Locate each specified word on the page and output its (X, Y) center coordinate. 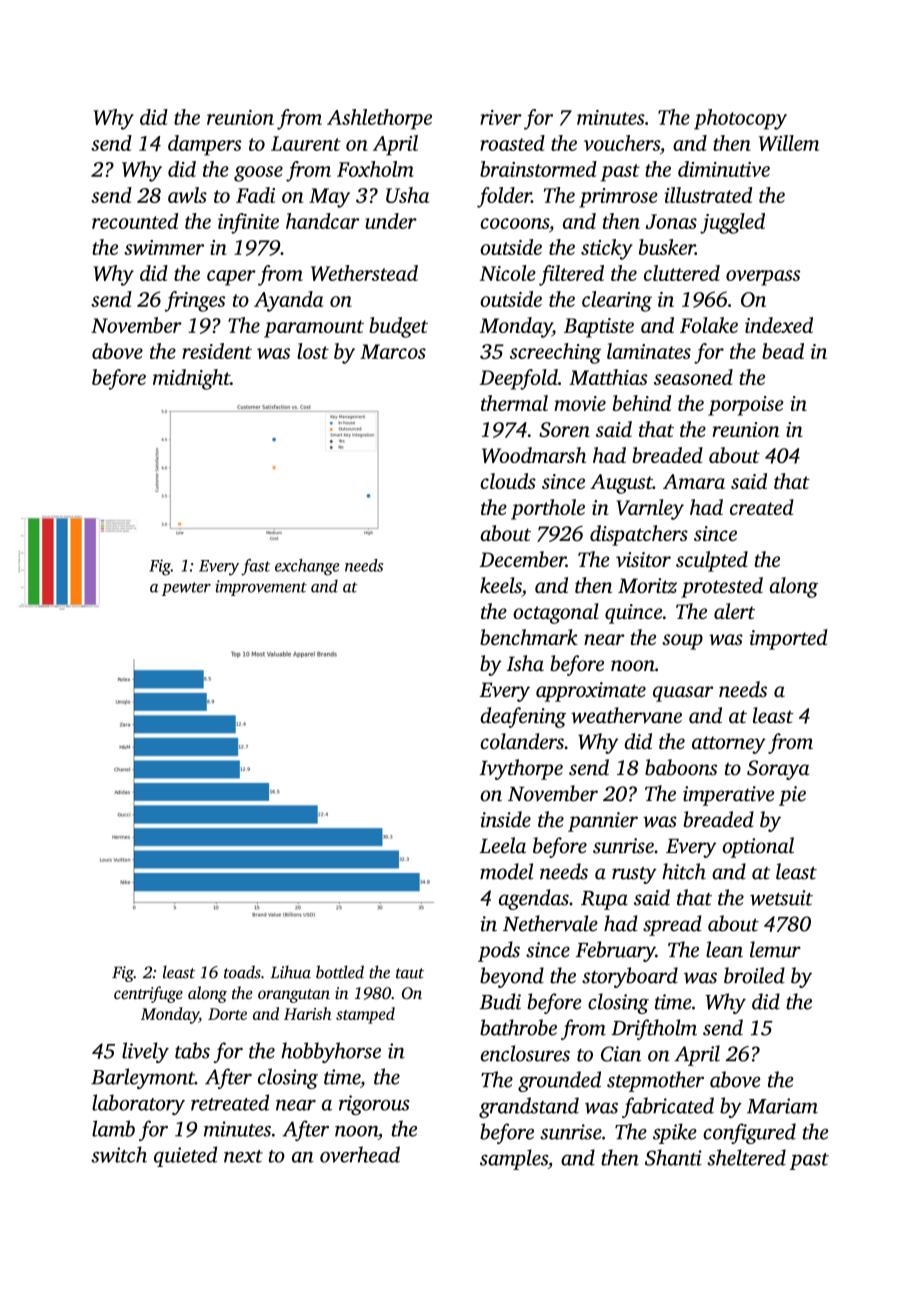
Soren (564, 429)
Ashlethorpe (379, 119)
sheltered (746, 1157)
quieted (185, 1156)
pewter (186, 589)
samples (514, 1159)
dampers (205, 145)
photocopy (740, 119)
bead (783, 351)
